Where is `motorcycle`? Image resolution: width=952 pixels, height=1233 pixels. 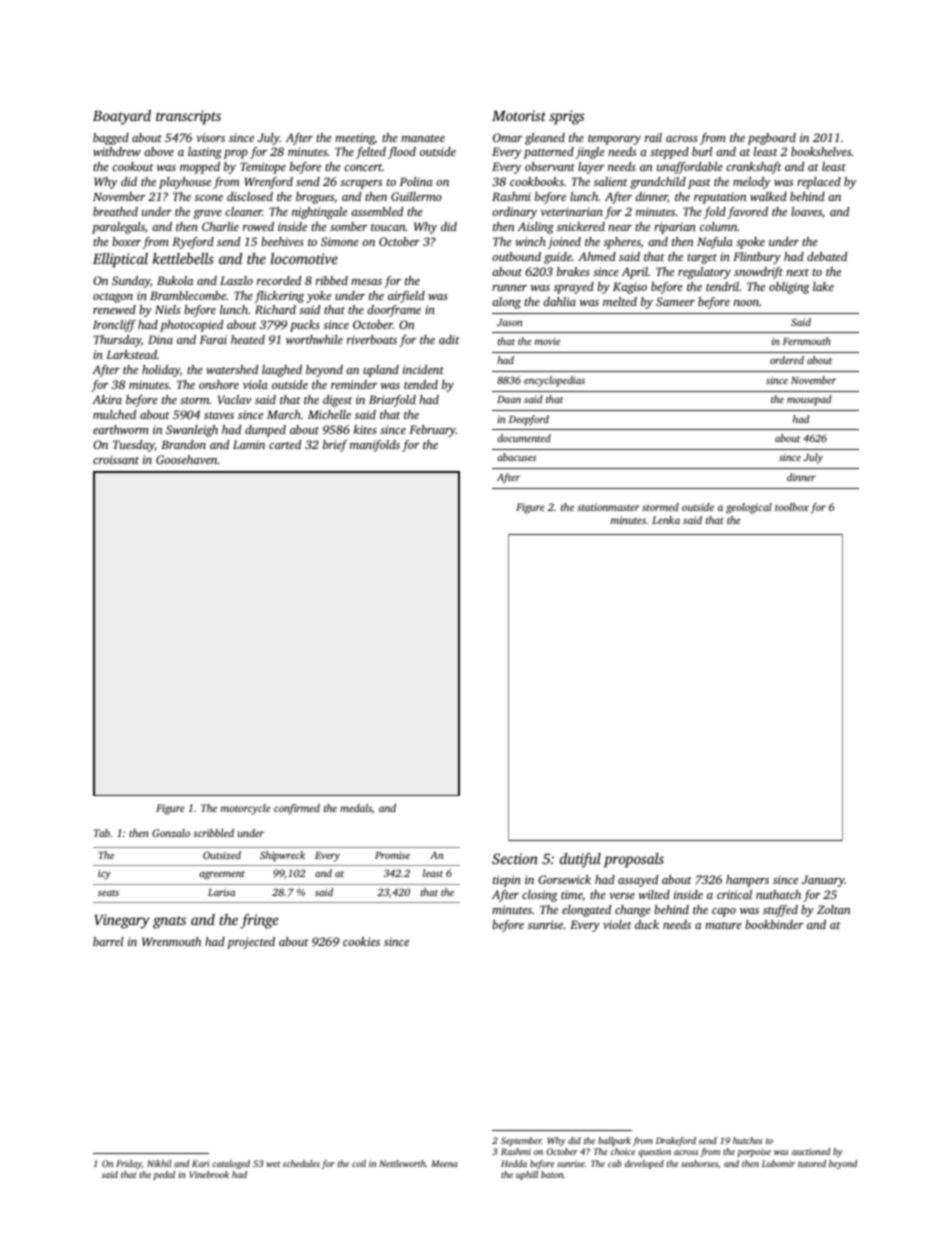 motorcycle is located at coordinates (246, 809).
